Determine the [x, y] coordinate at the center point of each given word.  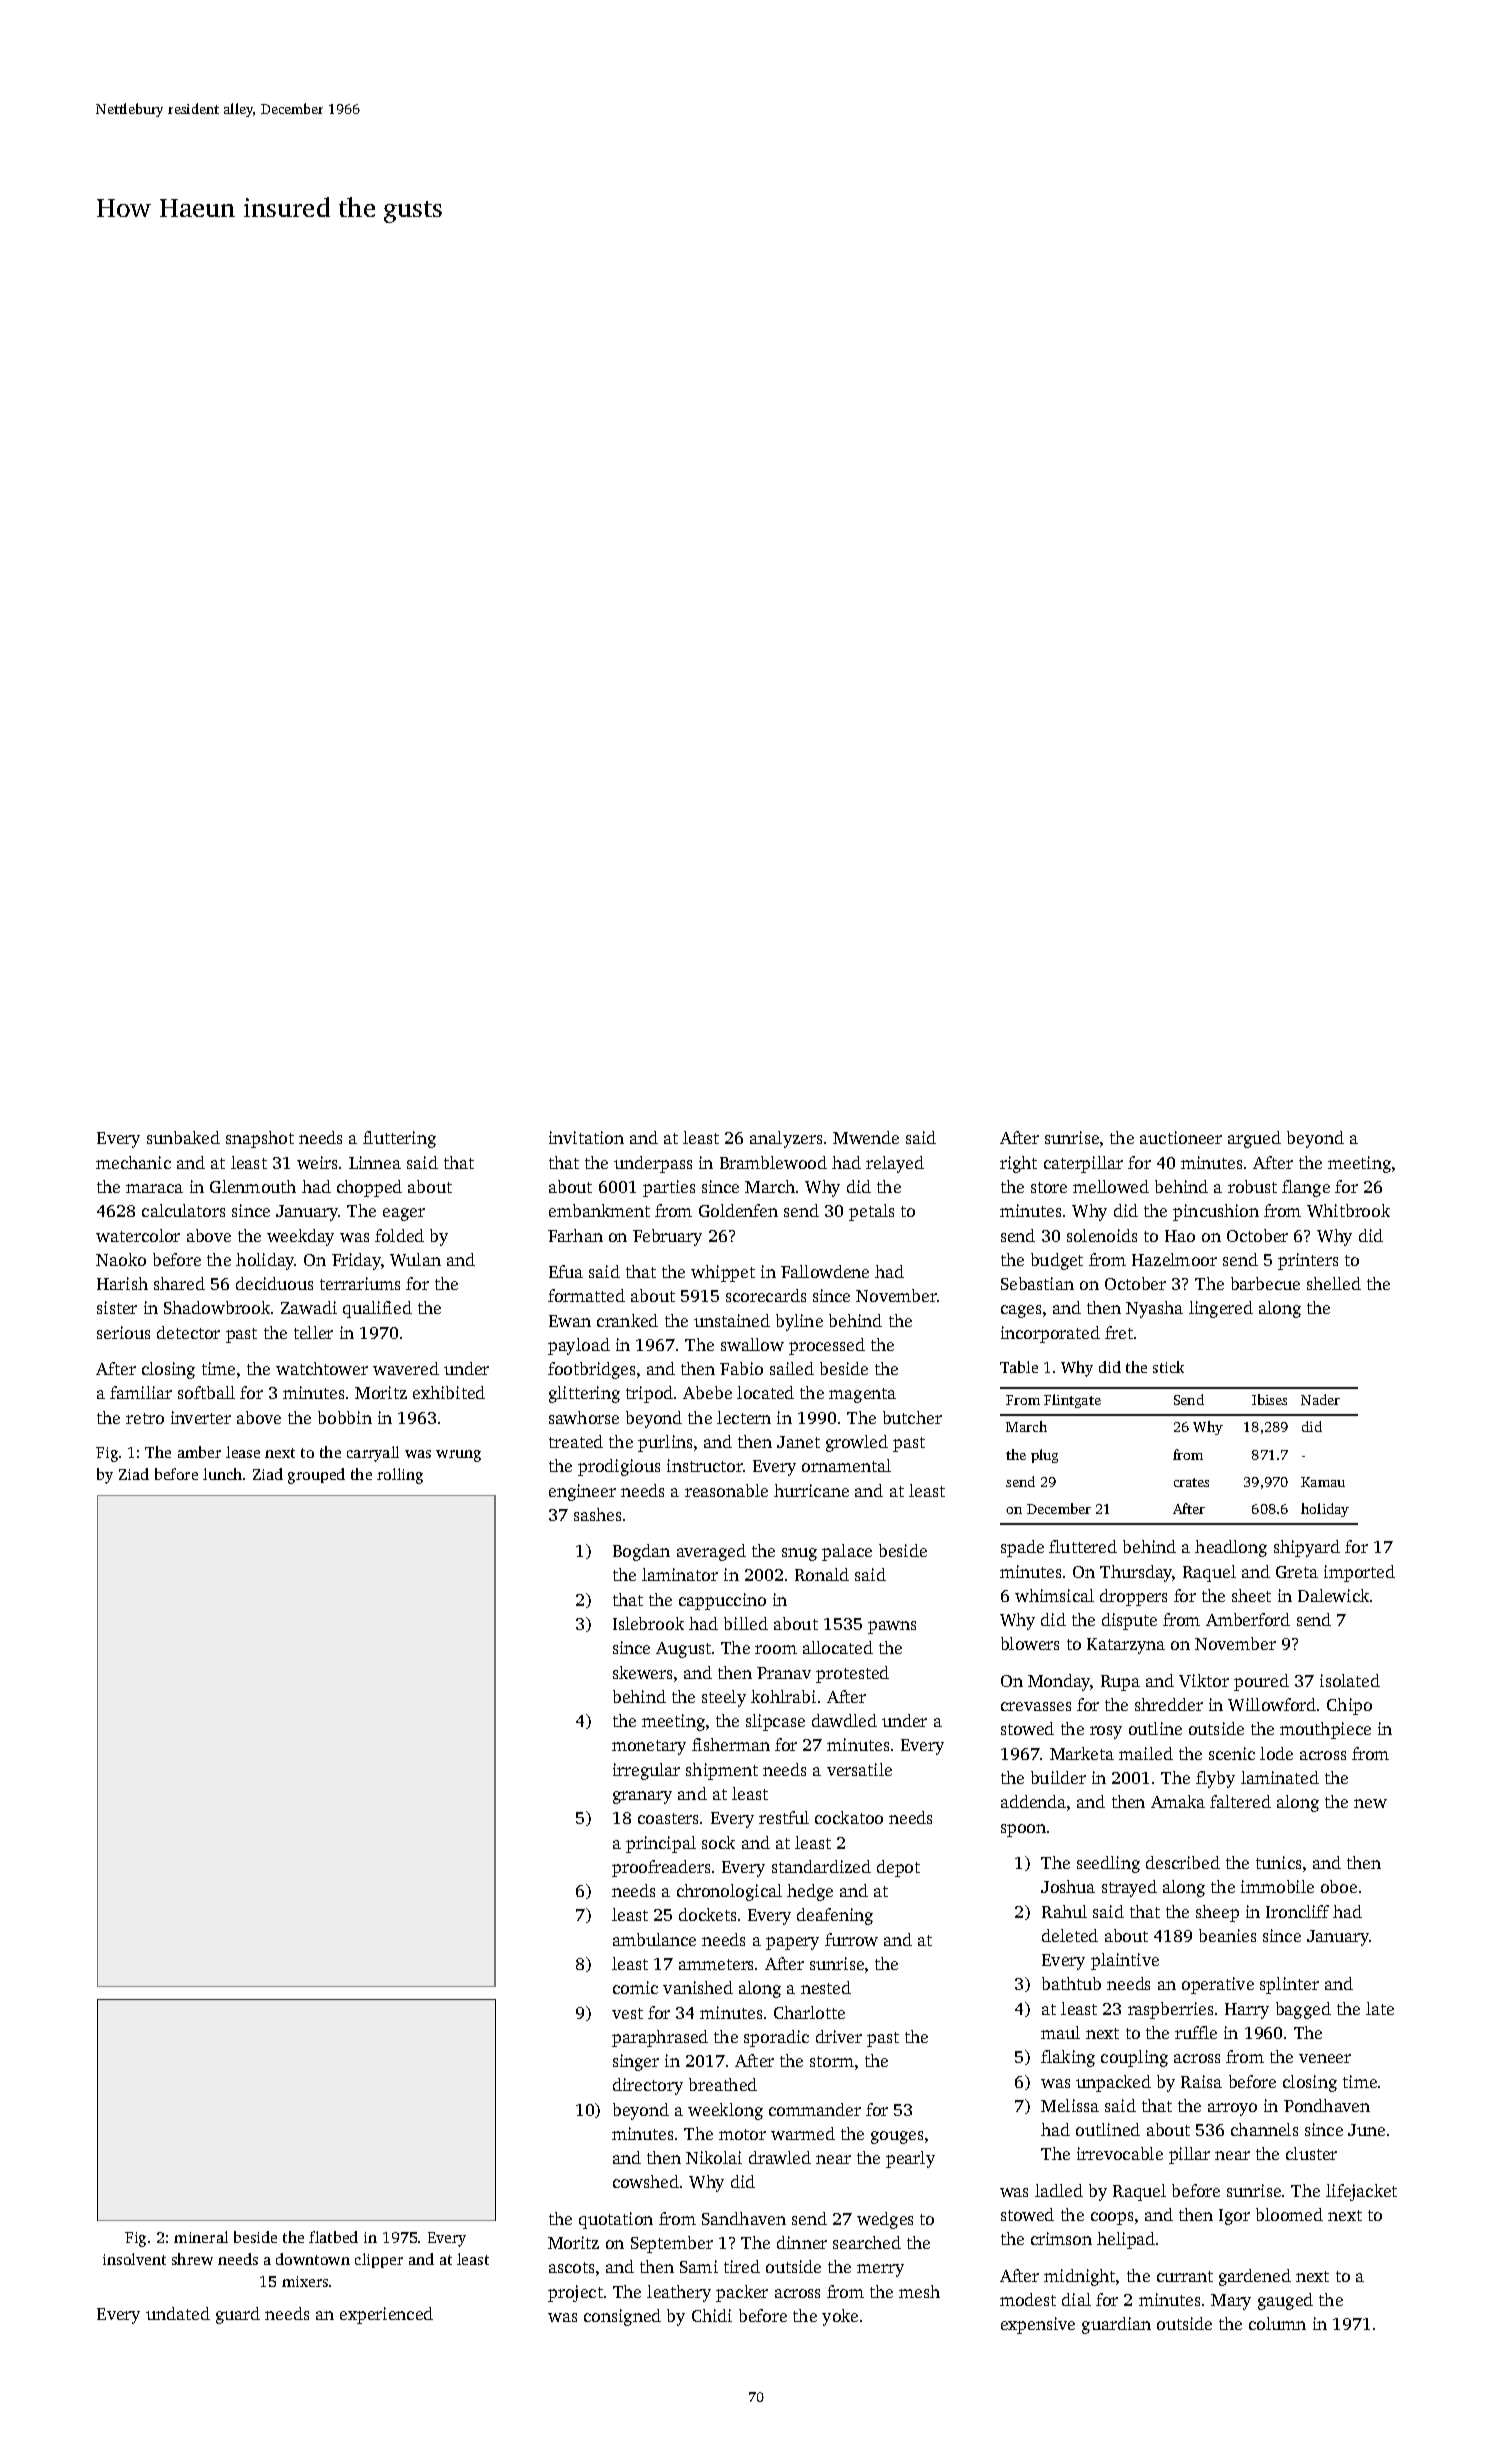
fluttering [399, 1139]
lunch [222, 1474]
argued [1254, 1139]
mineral [201, 2237]
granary [642, 1797]
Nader [1320, 1399]
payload [579, 1346]
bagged [1303, 2010]
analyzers [786, 1139]
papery [792, 1943]
